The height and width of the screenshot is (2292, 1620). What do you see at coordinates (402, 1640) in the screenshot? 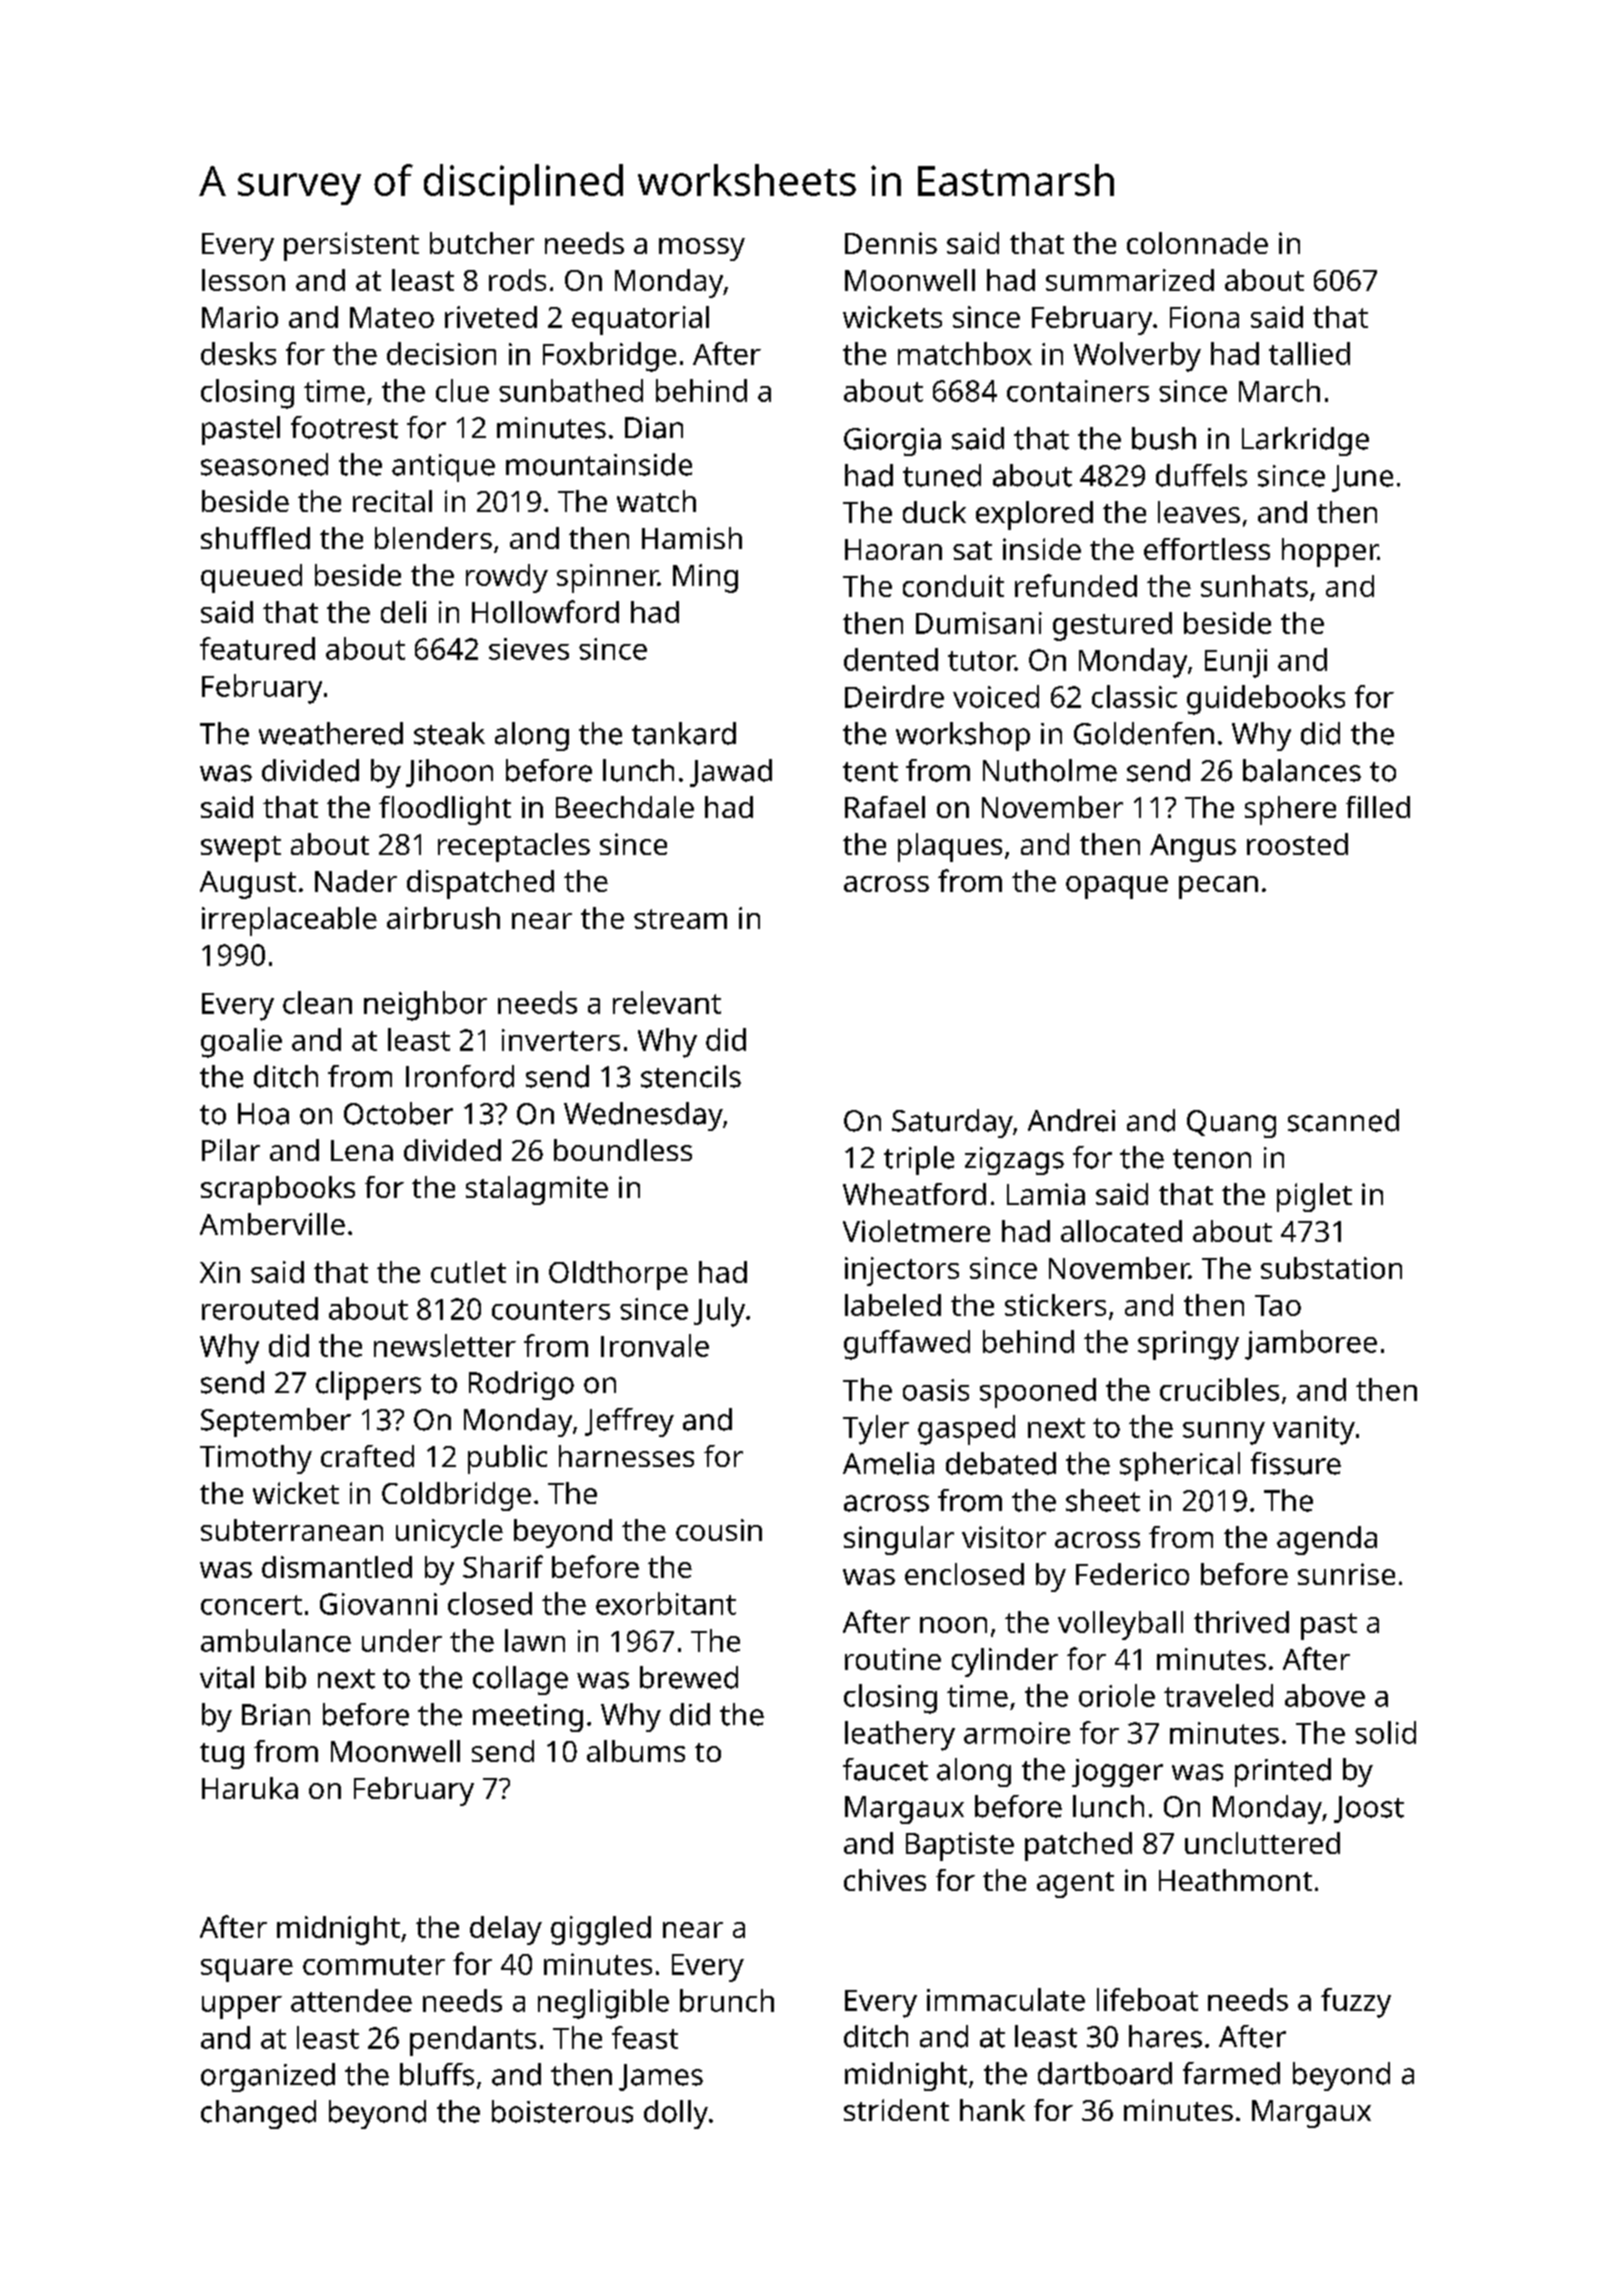
I see `under` at bounding box center [402, 1640].
